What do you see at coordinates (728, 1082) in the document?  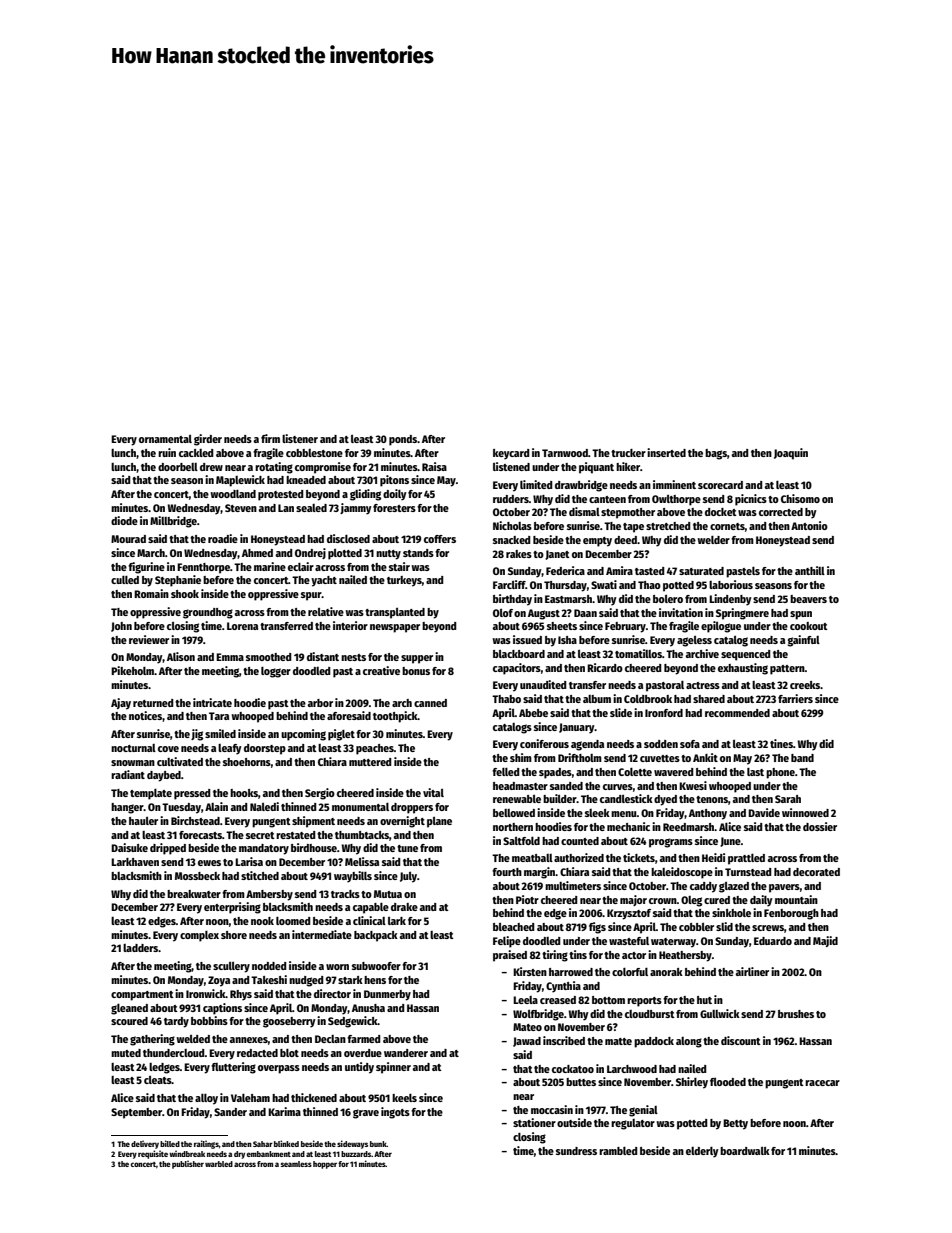 I see `flooded` at bounding box center [728, 1082].
